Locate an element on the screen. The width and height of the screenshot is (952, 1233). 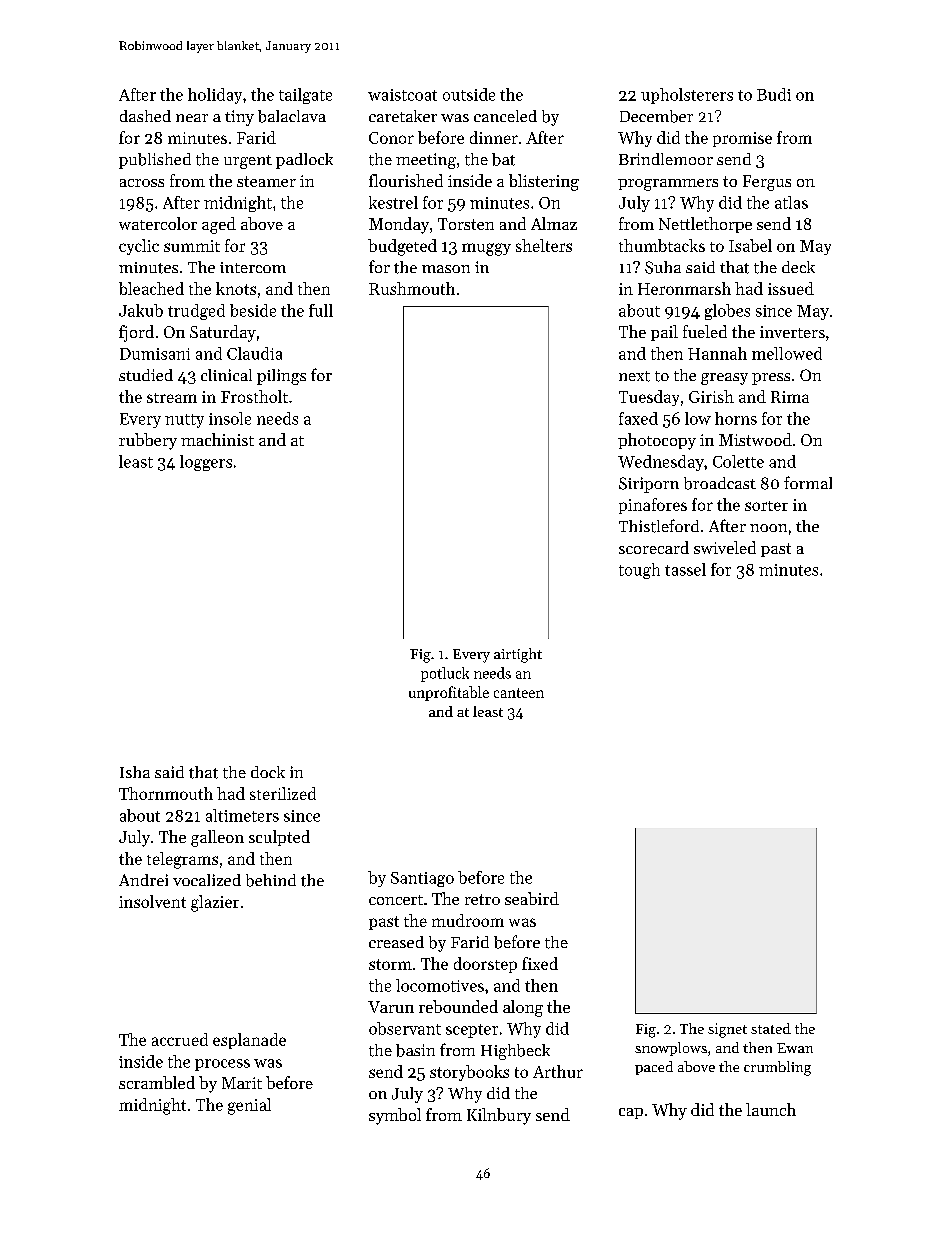
stated is located at coordinates (771, 1028).
